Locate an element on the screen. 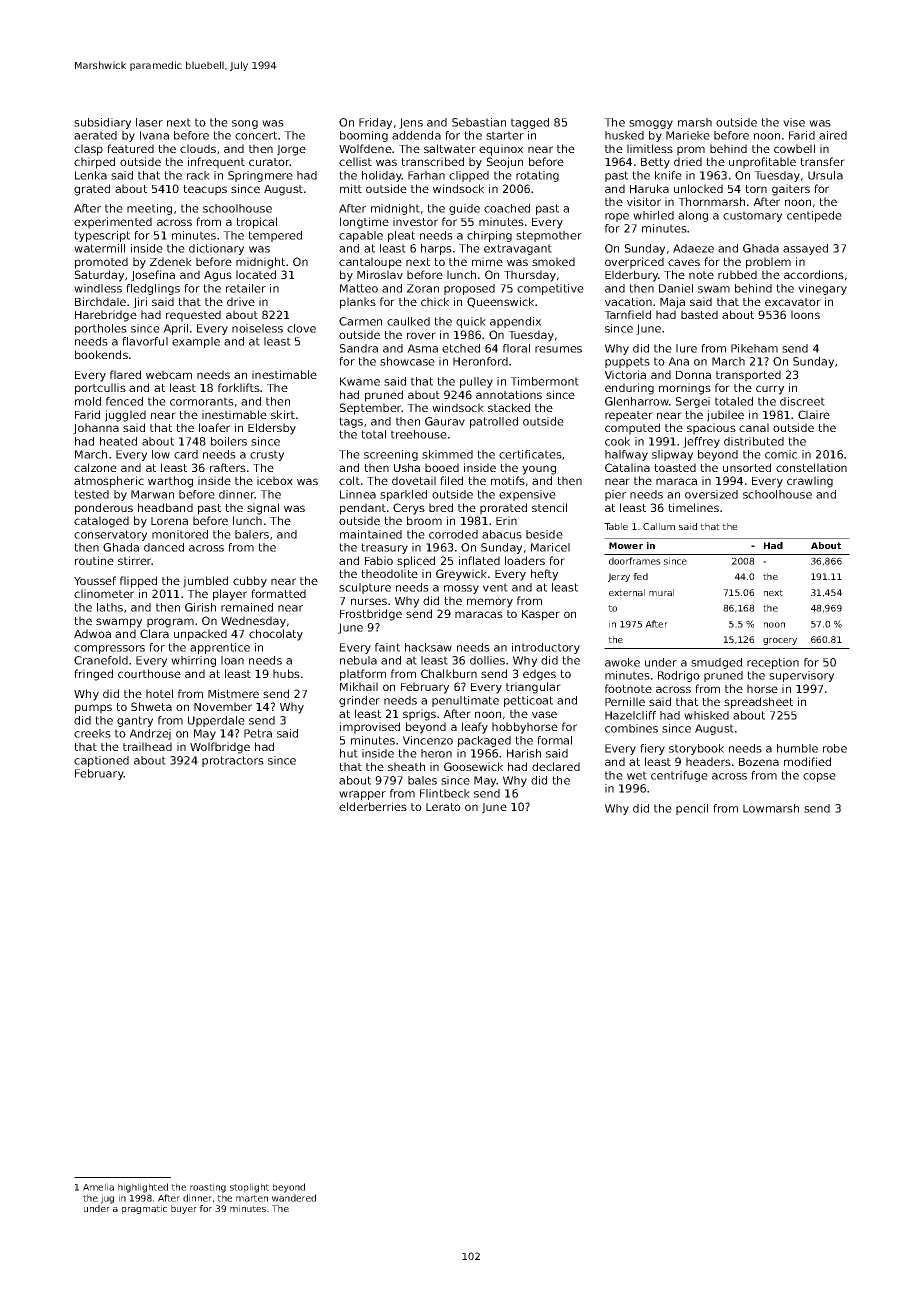 The height and width of the screenshot is (1308, 924). Friday is located at coordinates (375, 123).
